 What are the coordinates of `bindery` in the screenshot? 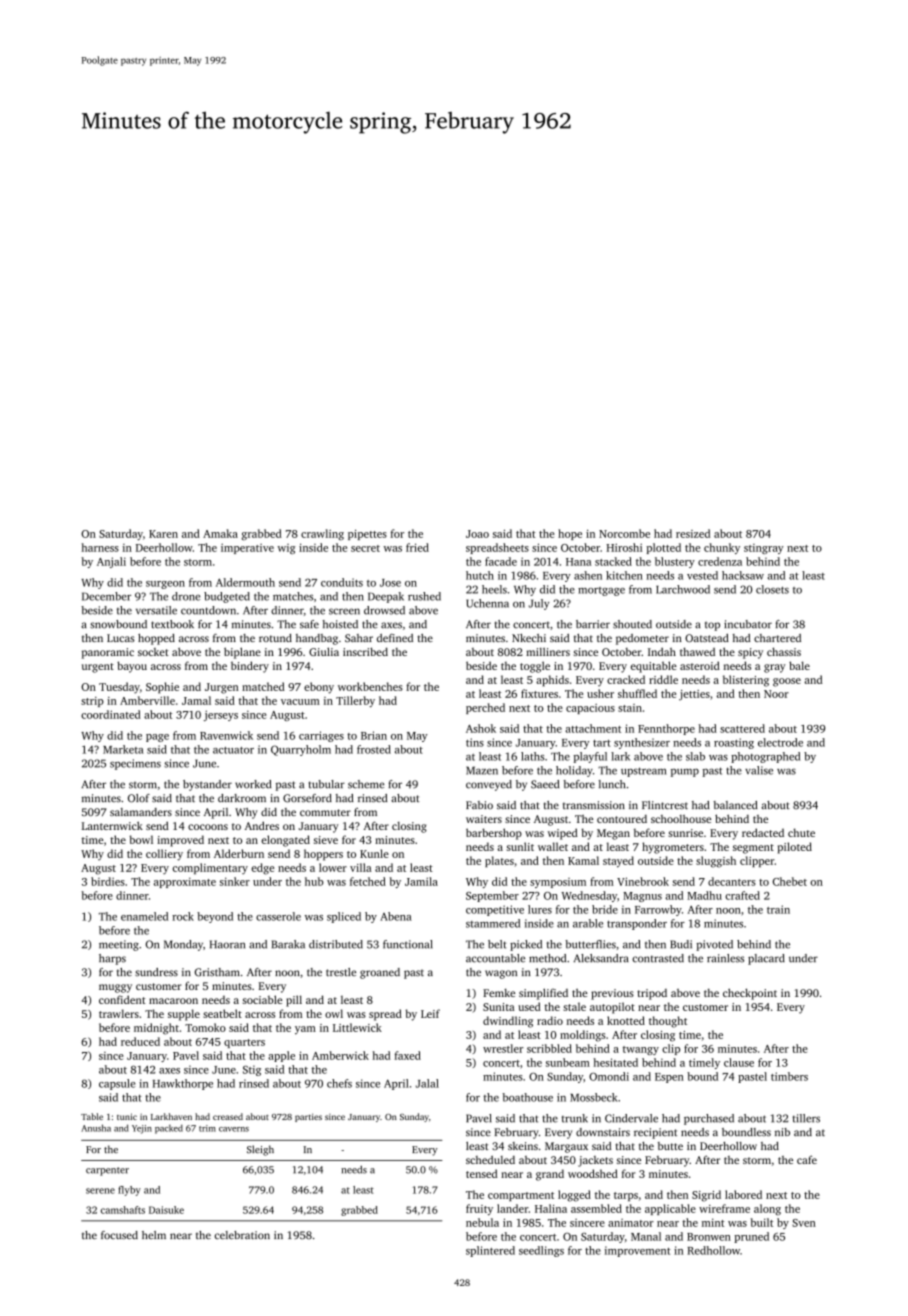 It's located at (250, 667).
